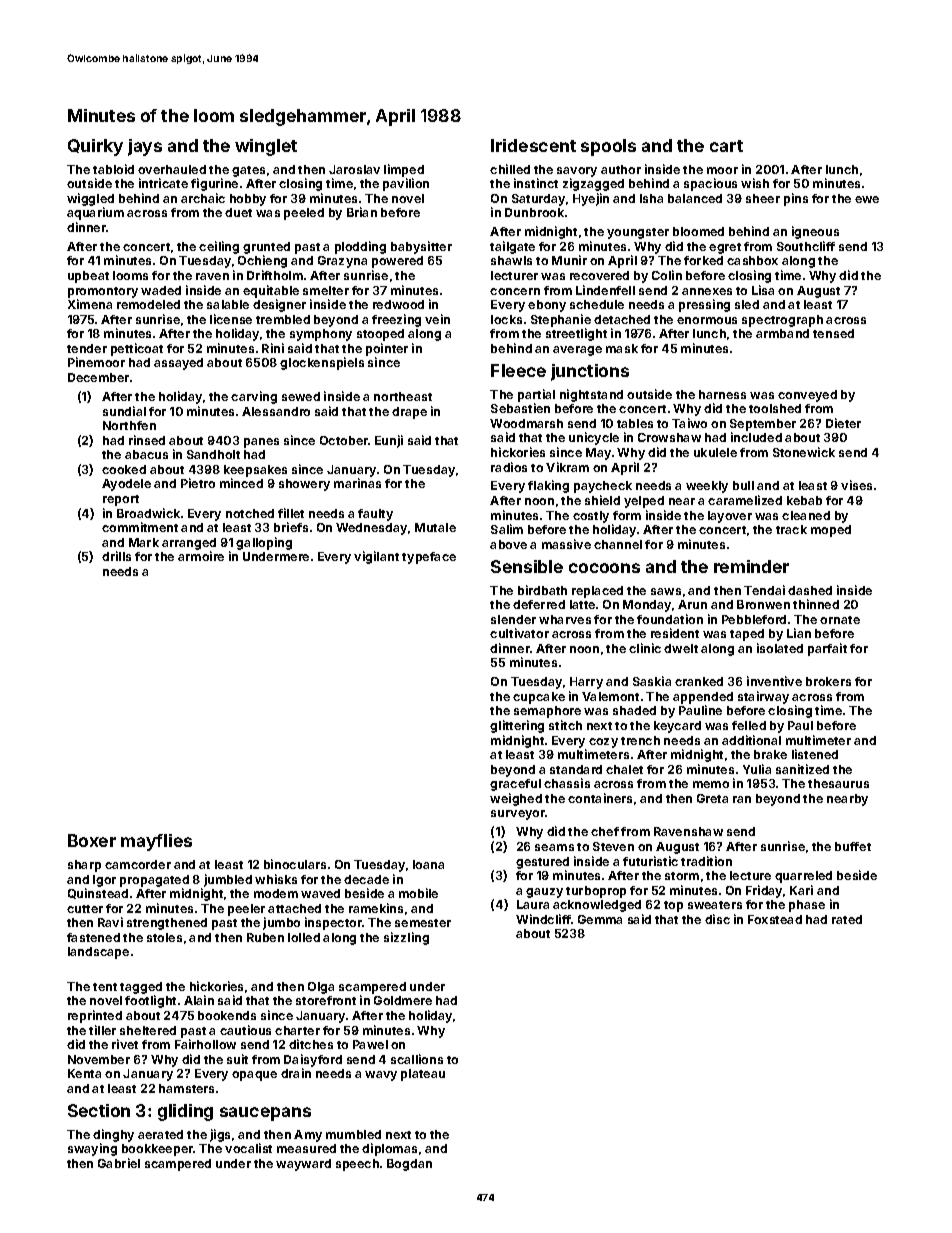 This screenshot has width=952, height=1233. What do you see at coordinates (409, 1165) in the screenshot?
I see `Bogdan` at bounding box center [409, 1165].
